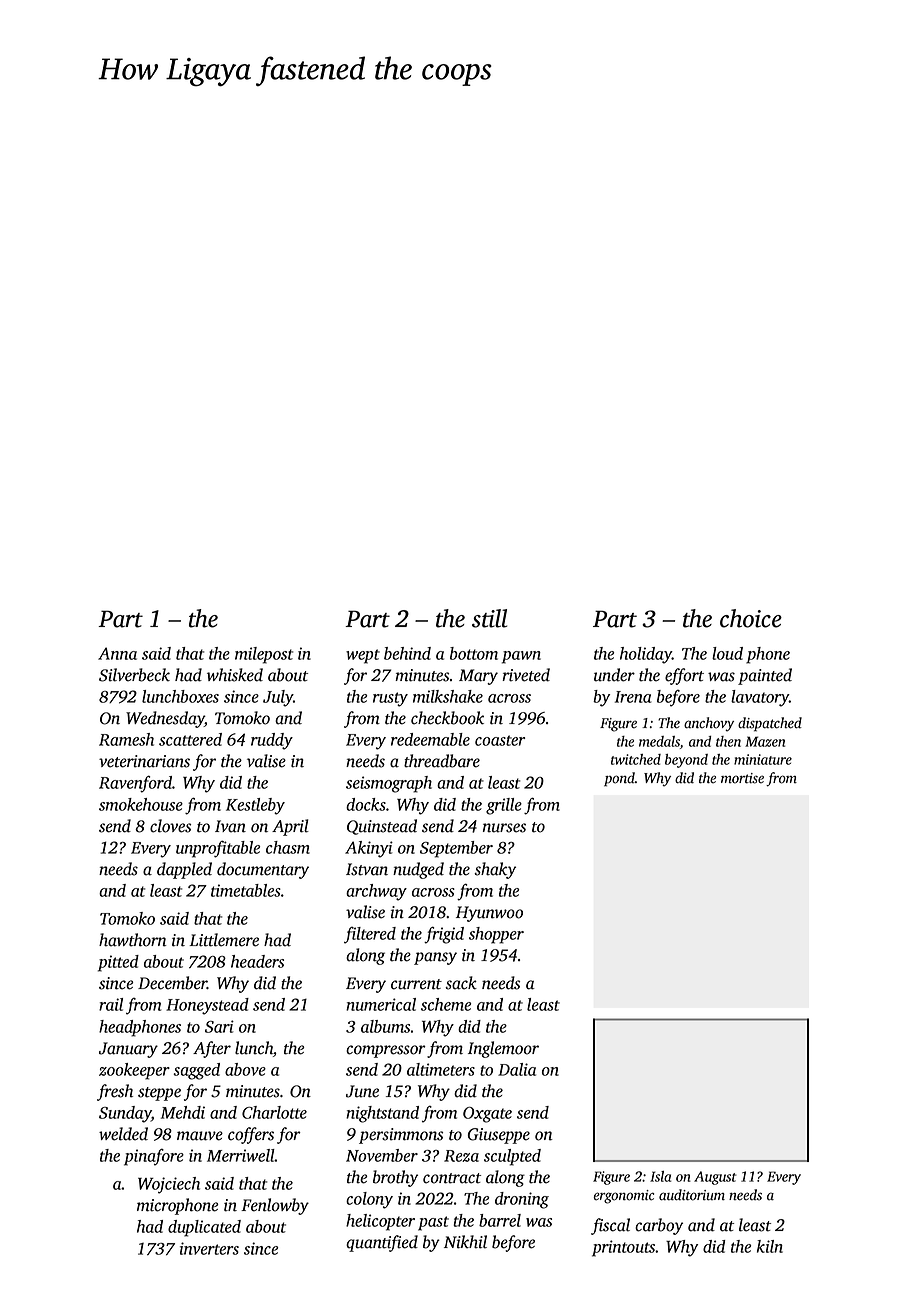  What do you see at coordinates (241, 1155) in the screenshot?
I see `Merriwell` at bounding box center [241, 1155].
